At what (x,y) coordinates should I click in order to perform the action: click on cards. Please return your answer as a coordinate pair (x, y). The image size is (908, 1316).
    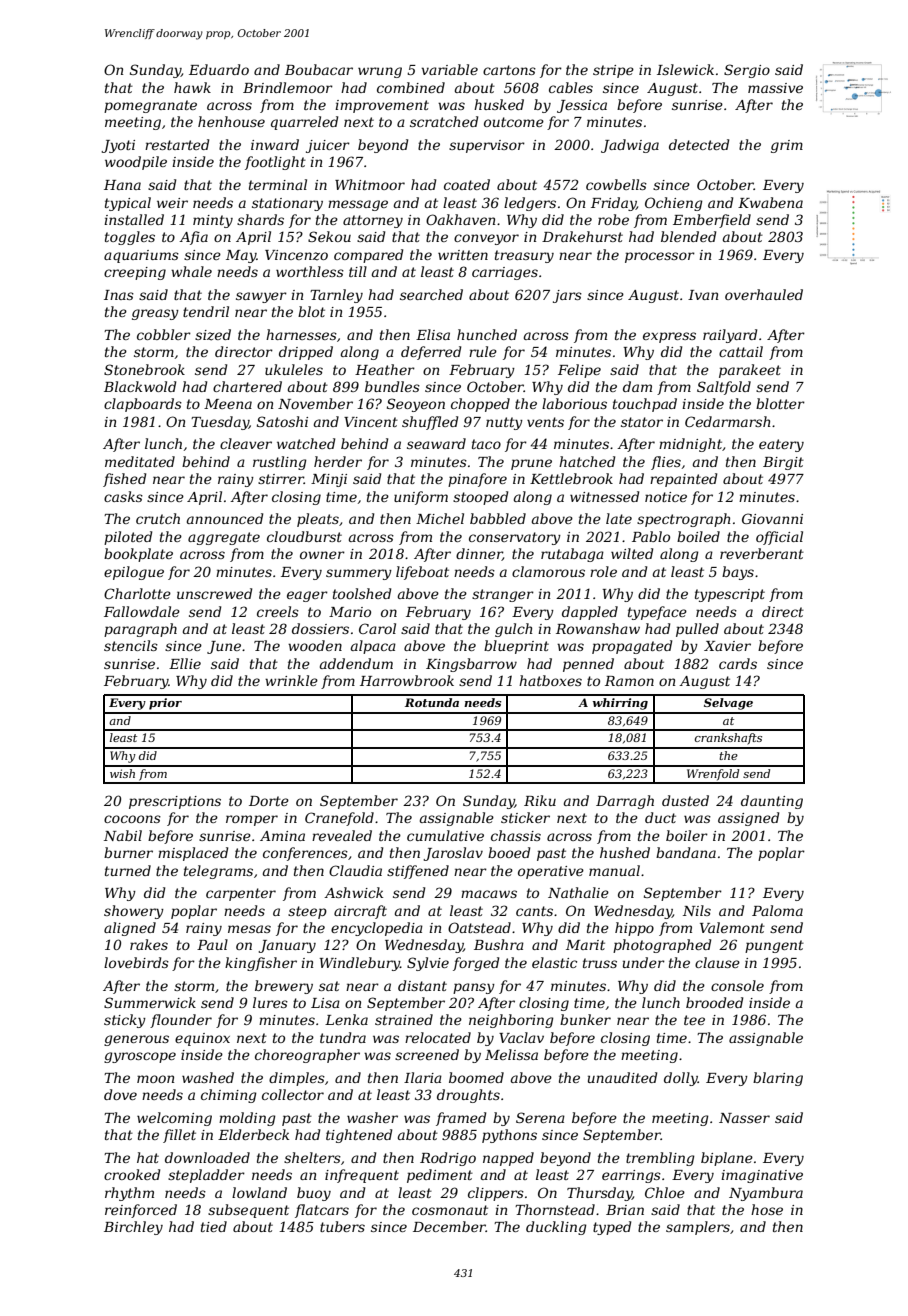
    Looking at the image, I should click on (738, 663).
